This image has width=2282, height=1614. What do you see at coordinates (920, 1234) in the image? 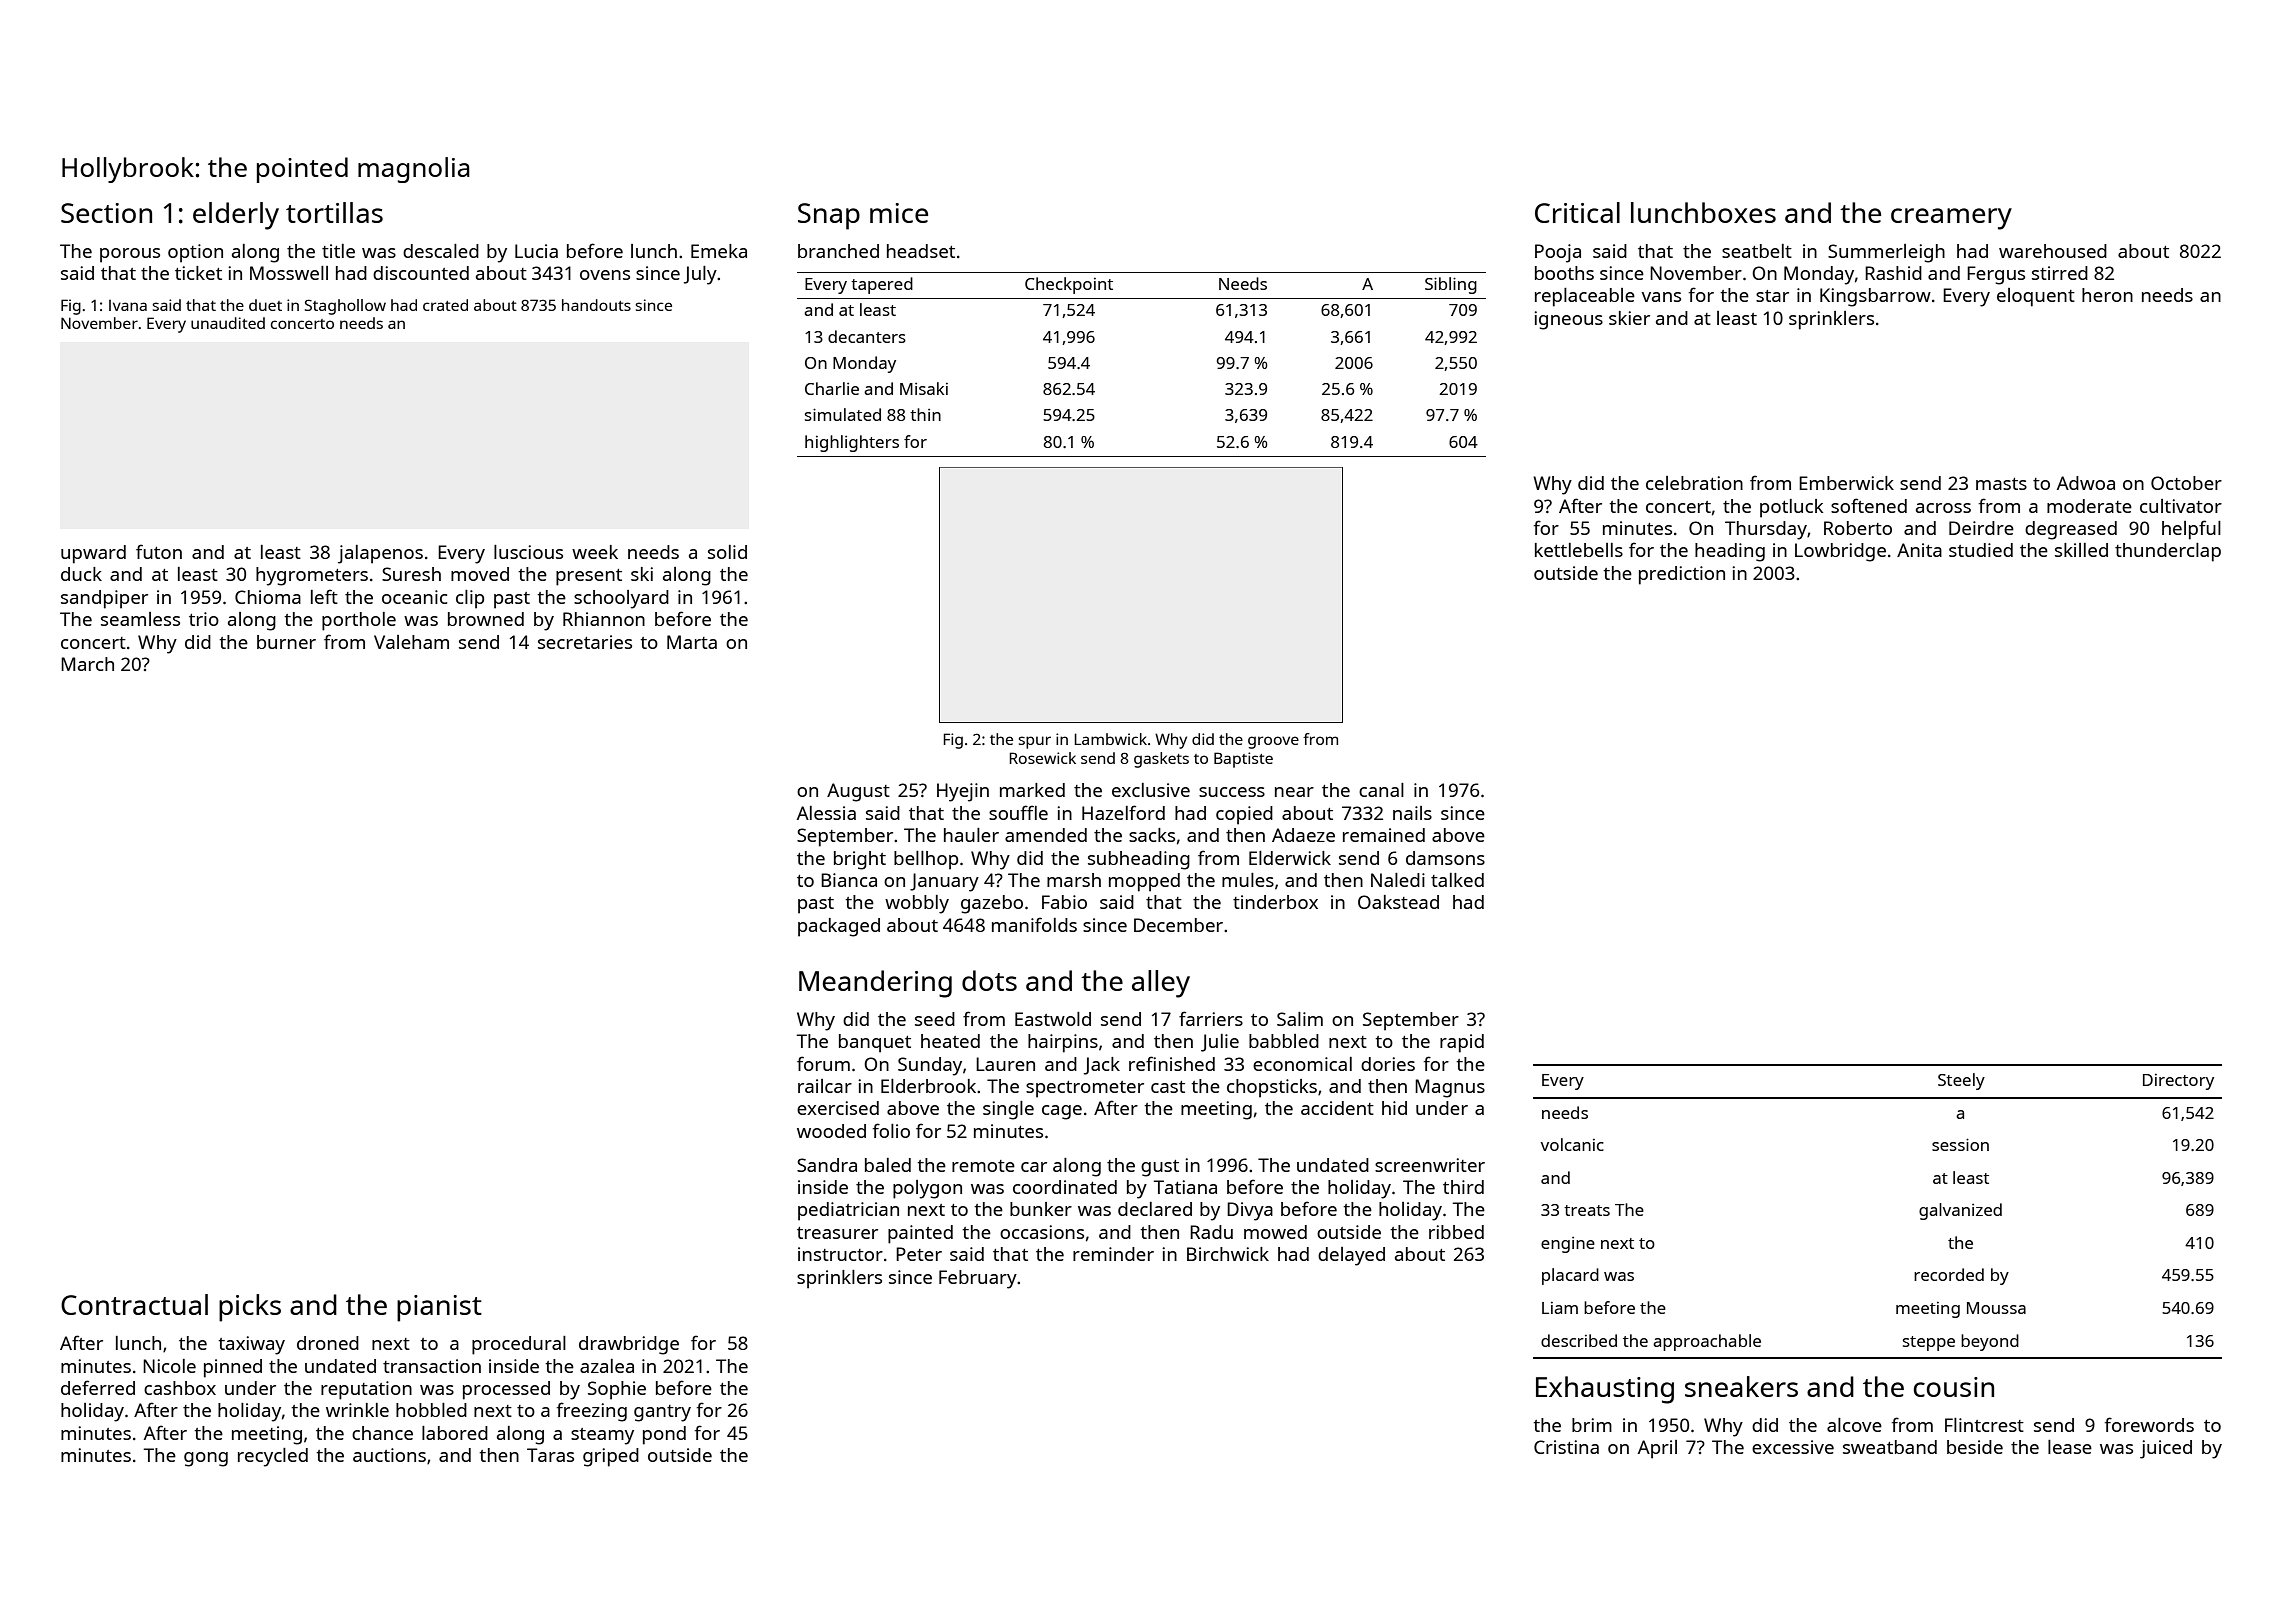
I see `painted` at bounding box center [920, 1234].
